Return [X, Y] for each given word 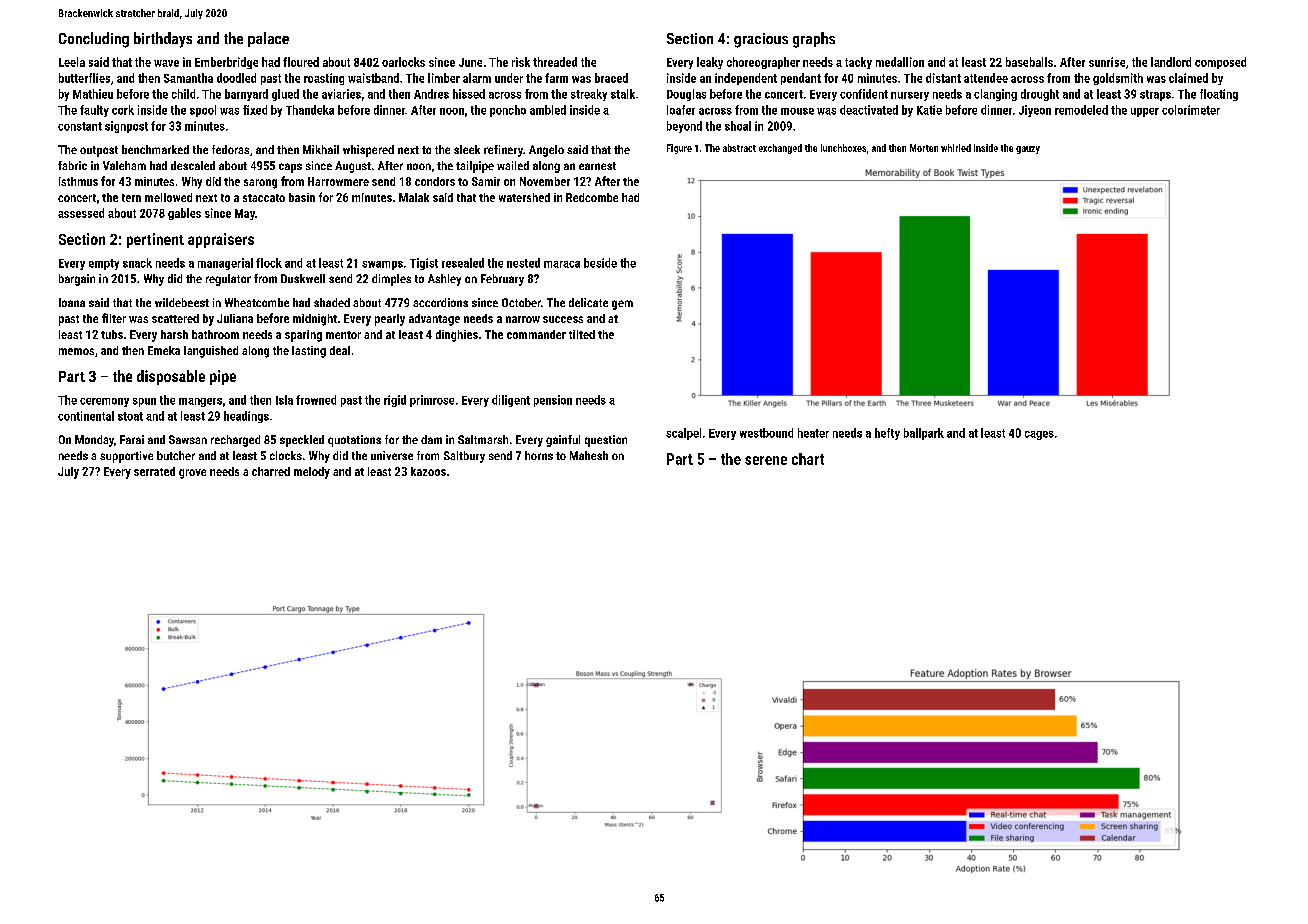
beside [600, 263]
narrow [523, 319]
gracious [761, 40]
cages [1039, 435]
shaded [332, 302]
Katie [929, 110]
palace [268, 39]
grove [192, 474]
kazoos [428, 471]
